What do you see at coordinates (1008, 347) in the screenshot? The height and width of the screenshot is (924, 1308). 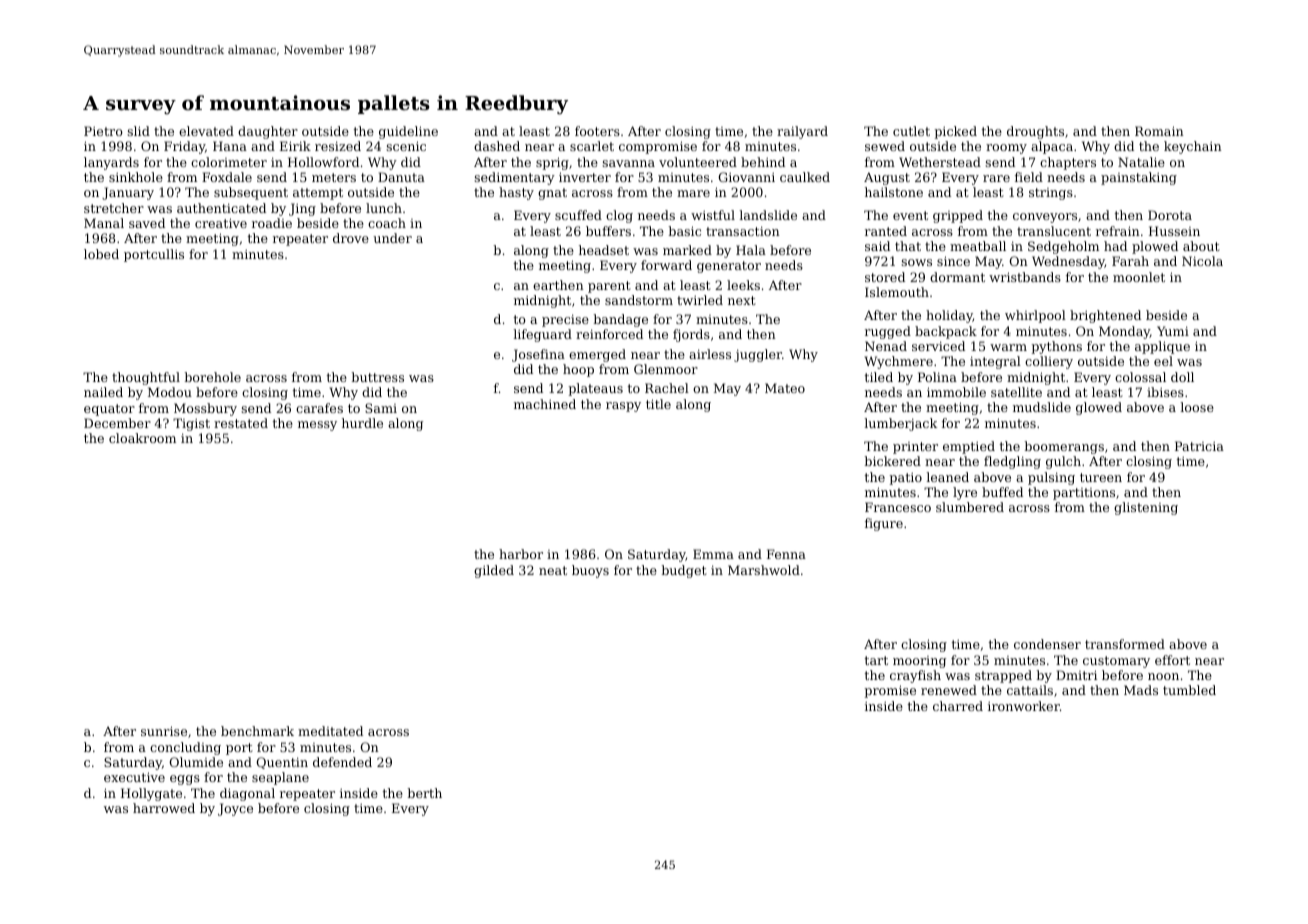 I see `warm` at bounding box center [1008, 347].
